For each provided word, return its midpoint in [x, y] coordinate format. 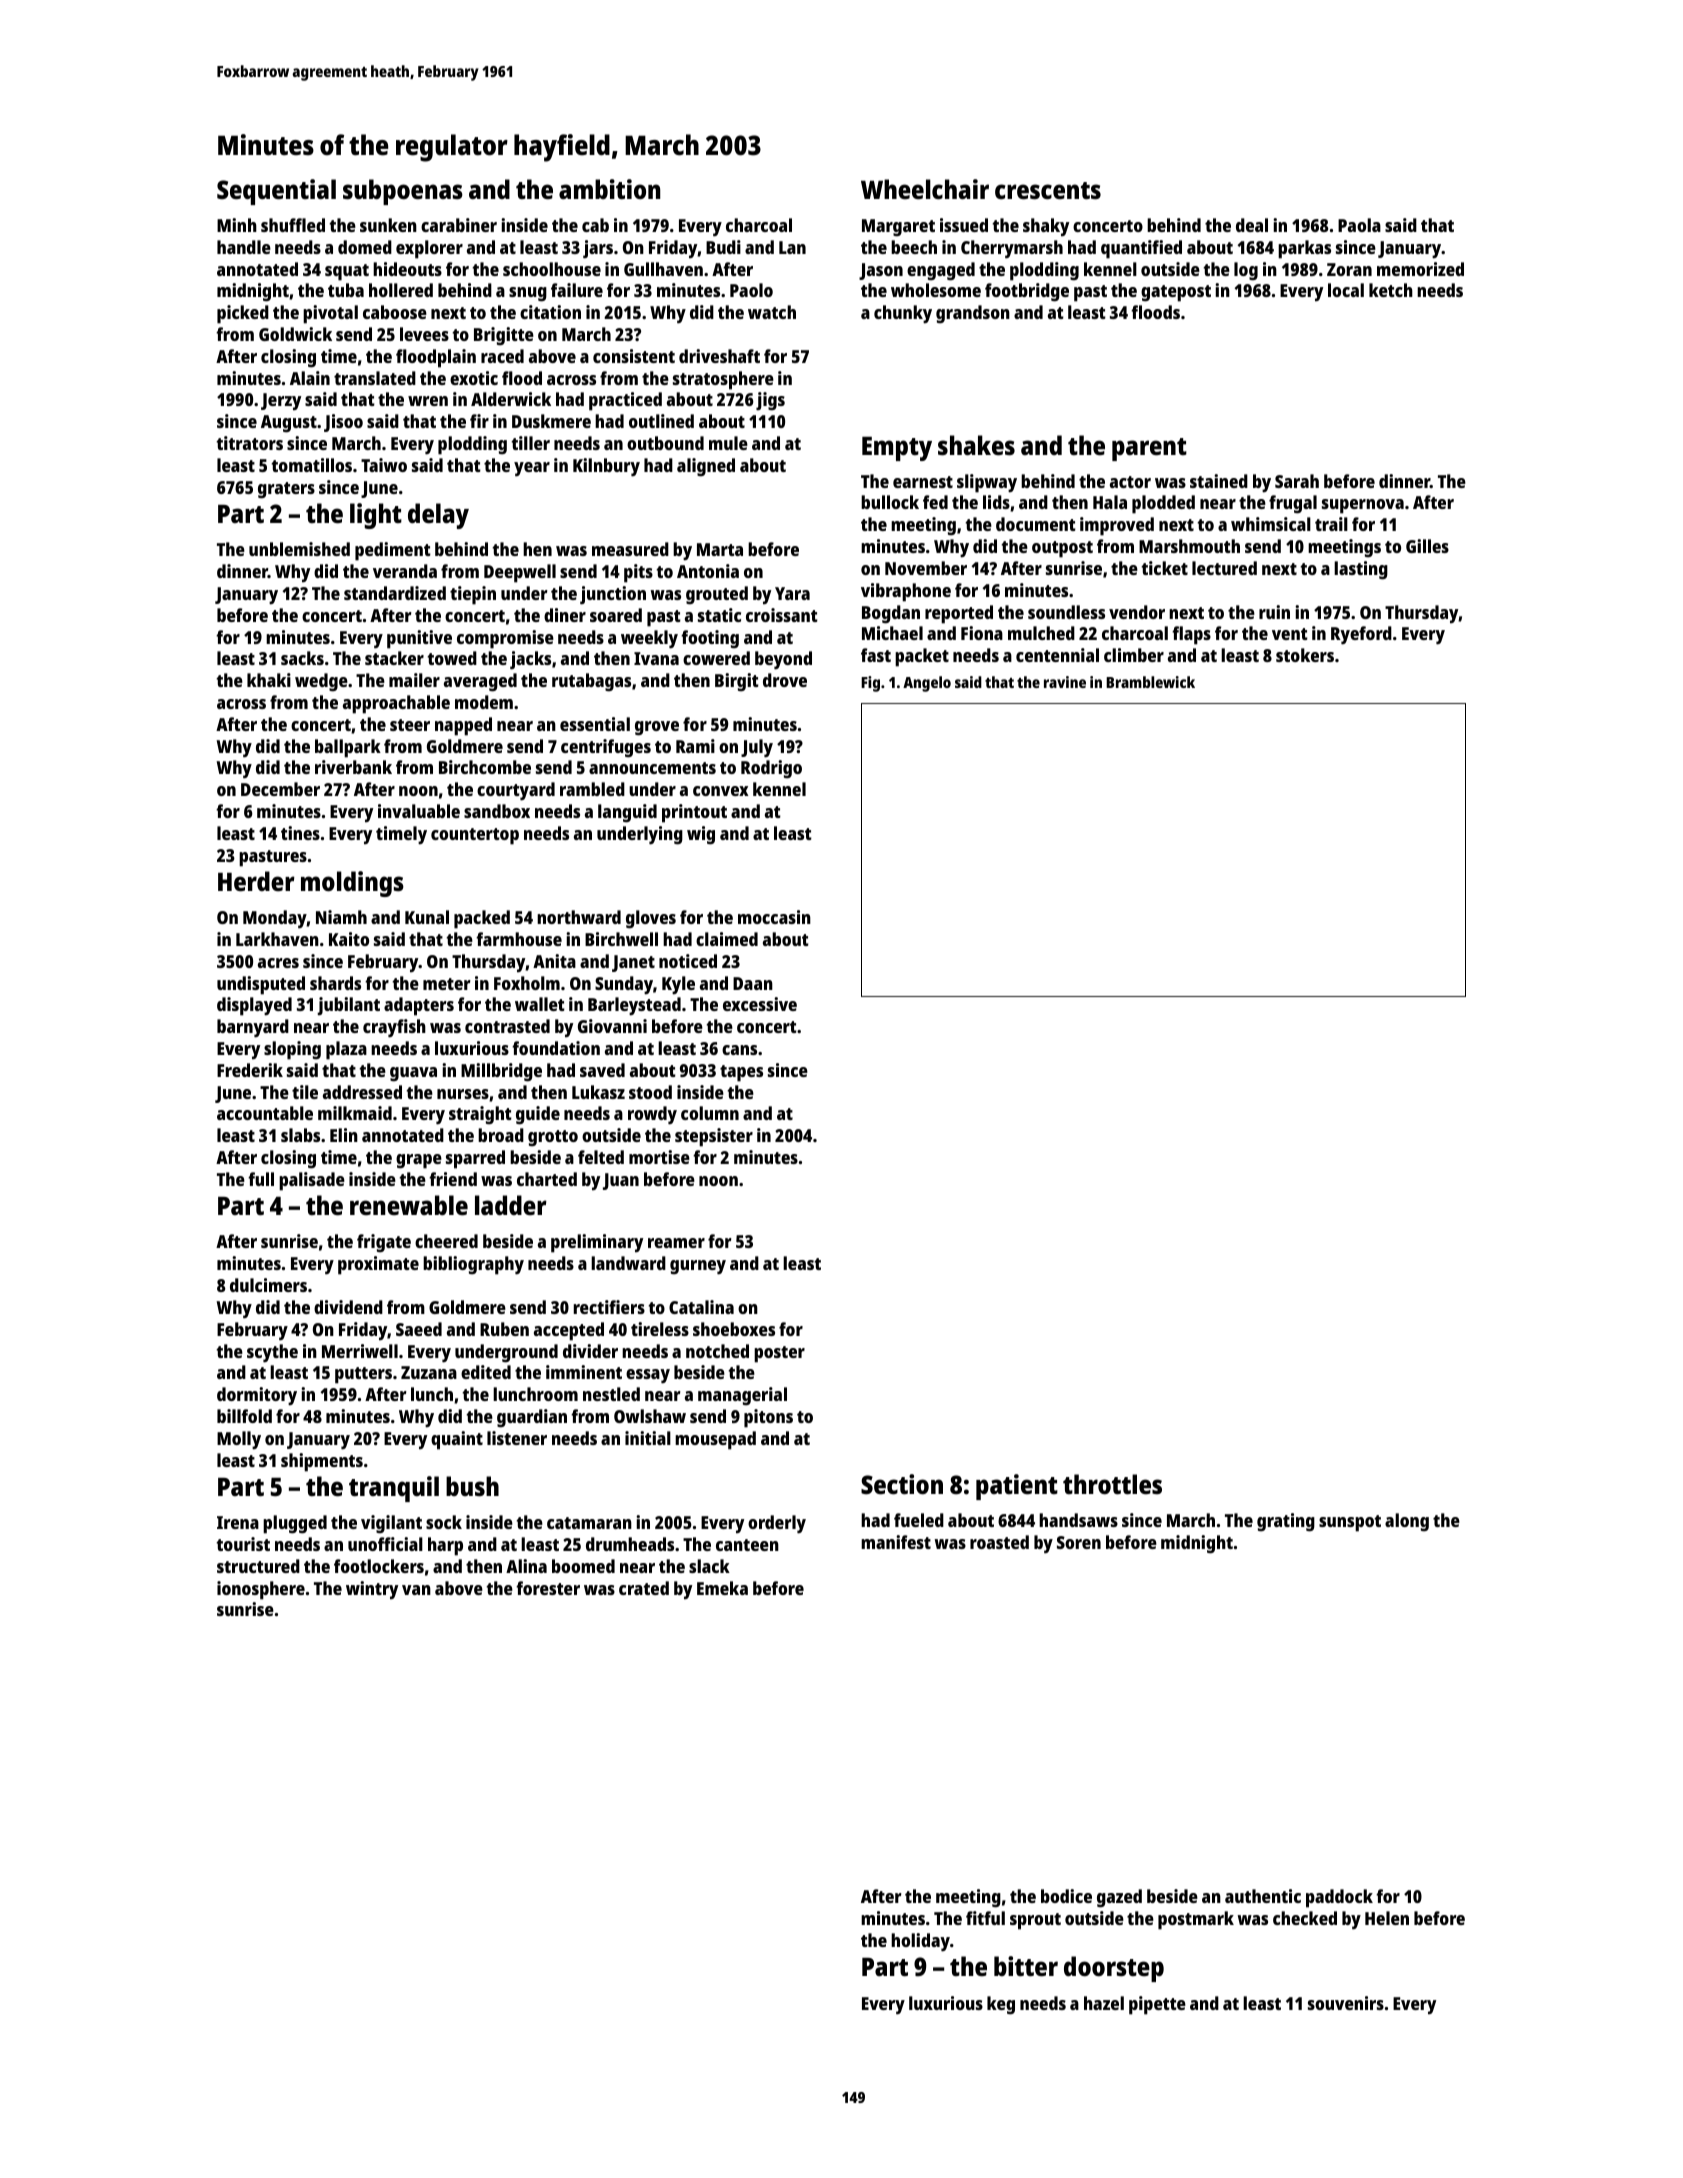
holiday [920, 1942]
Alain [310, 378]
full [261, 1179]
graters [286, 490]
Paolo [751, 290]
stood [650, 1092]
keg [1001, 2005]
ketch [1391, 290]
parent [1149, 449]
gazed [1119, 1898]
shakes [976, 445]
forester [548, 1588]
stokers [1305, 655]
